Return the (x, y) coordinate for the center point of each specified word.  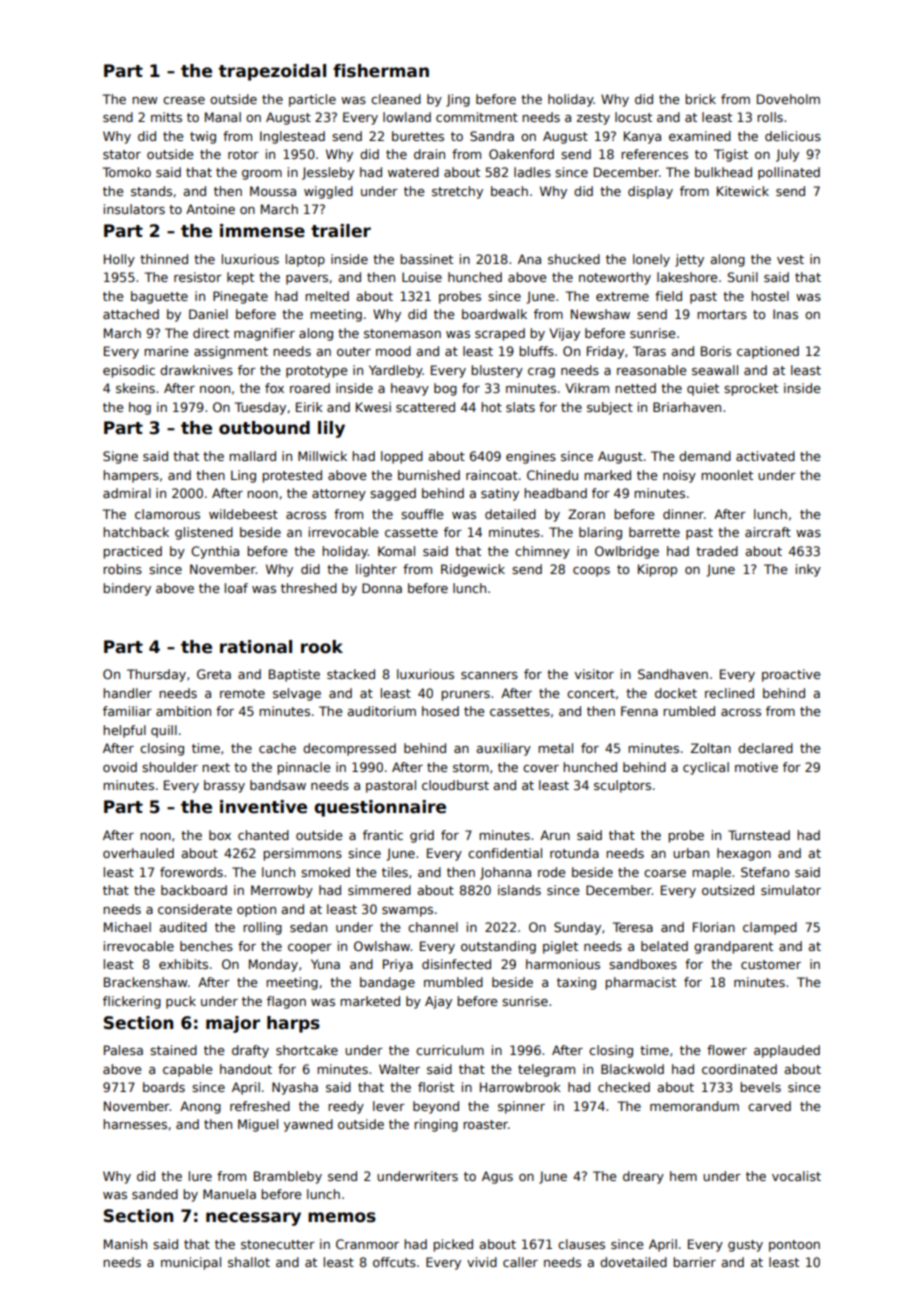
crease (184, 100)
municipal (191, 1263)
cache (277, 748)
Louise (422, 277)
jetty (689, 260)
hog (140, 408)
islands (519, 890)
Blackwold (632, 1069)
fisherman (381, 71)
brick (700, 99)
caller (520, 1262)
